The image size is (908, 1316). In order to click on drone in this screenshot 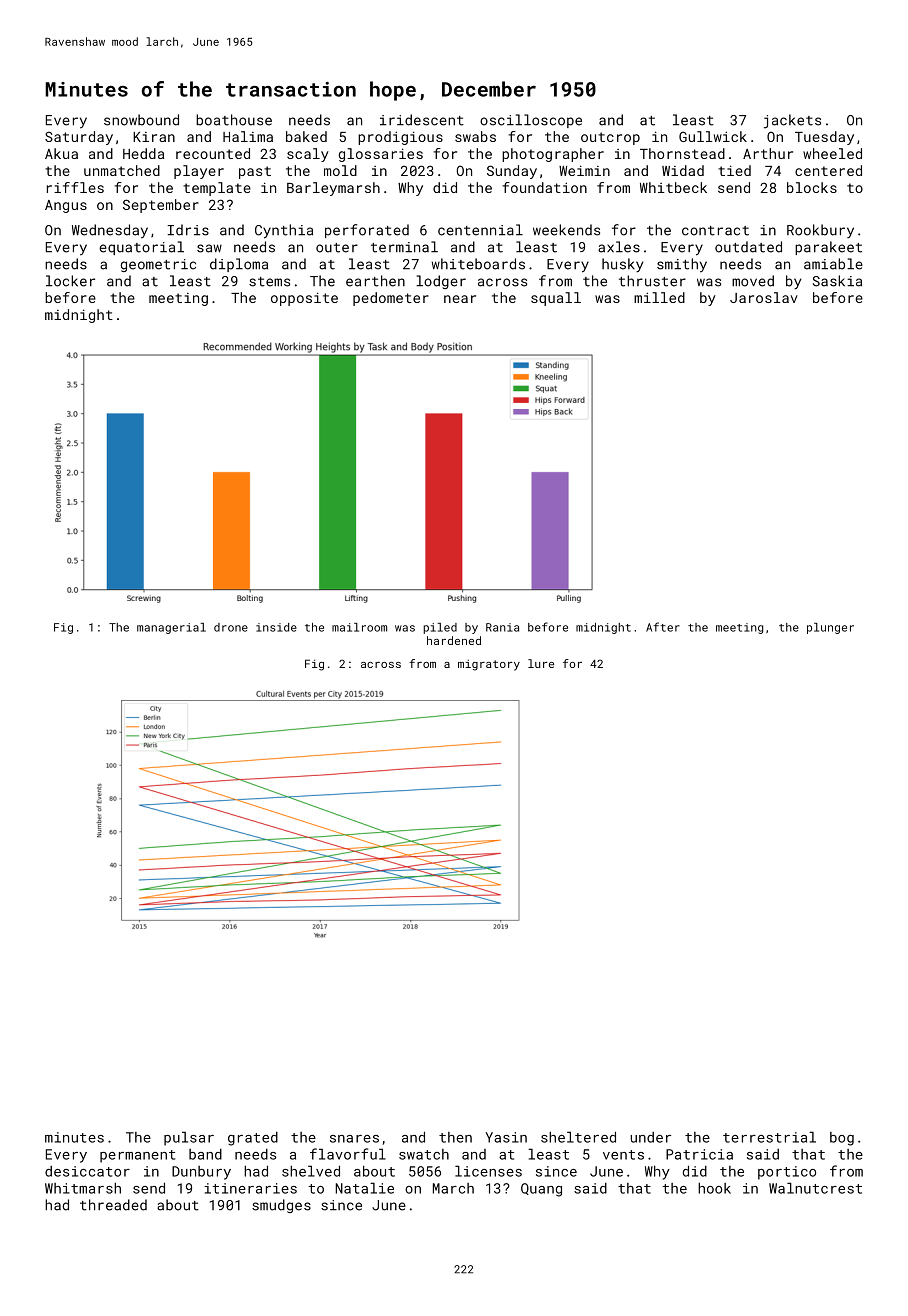, I will do `click(231, 627)`.
